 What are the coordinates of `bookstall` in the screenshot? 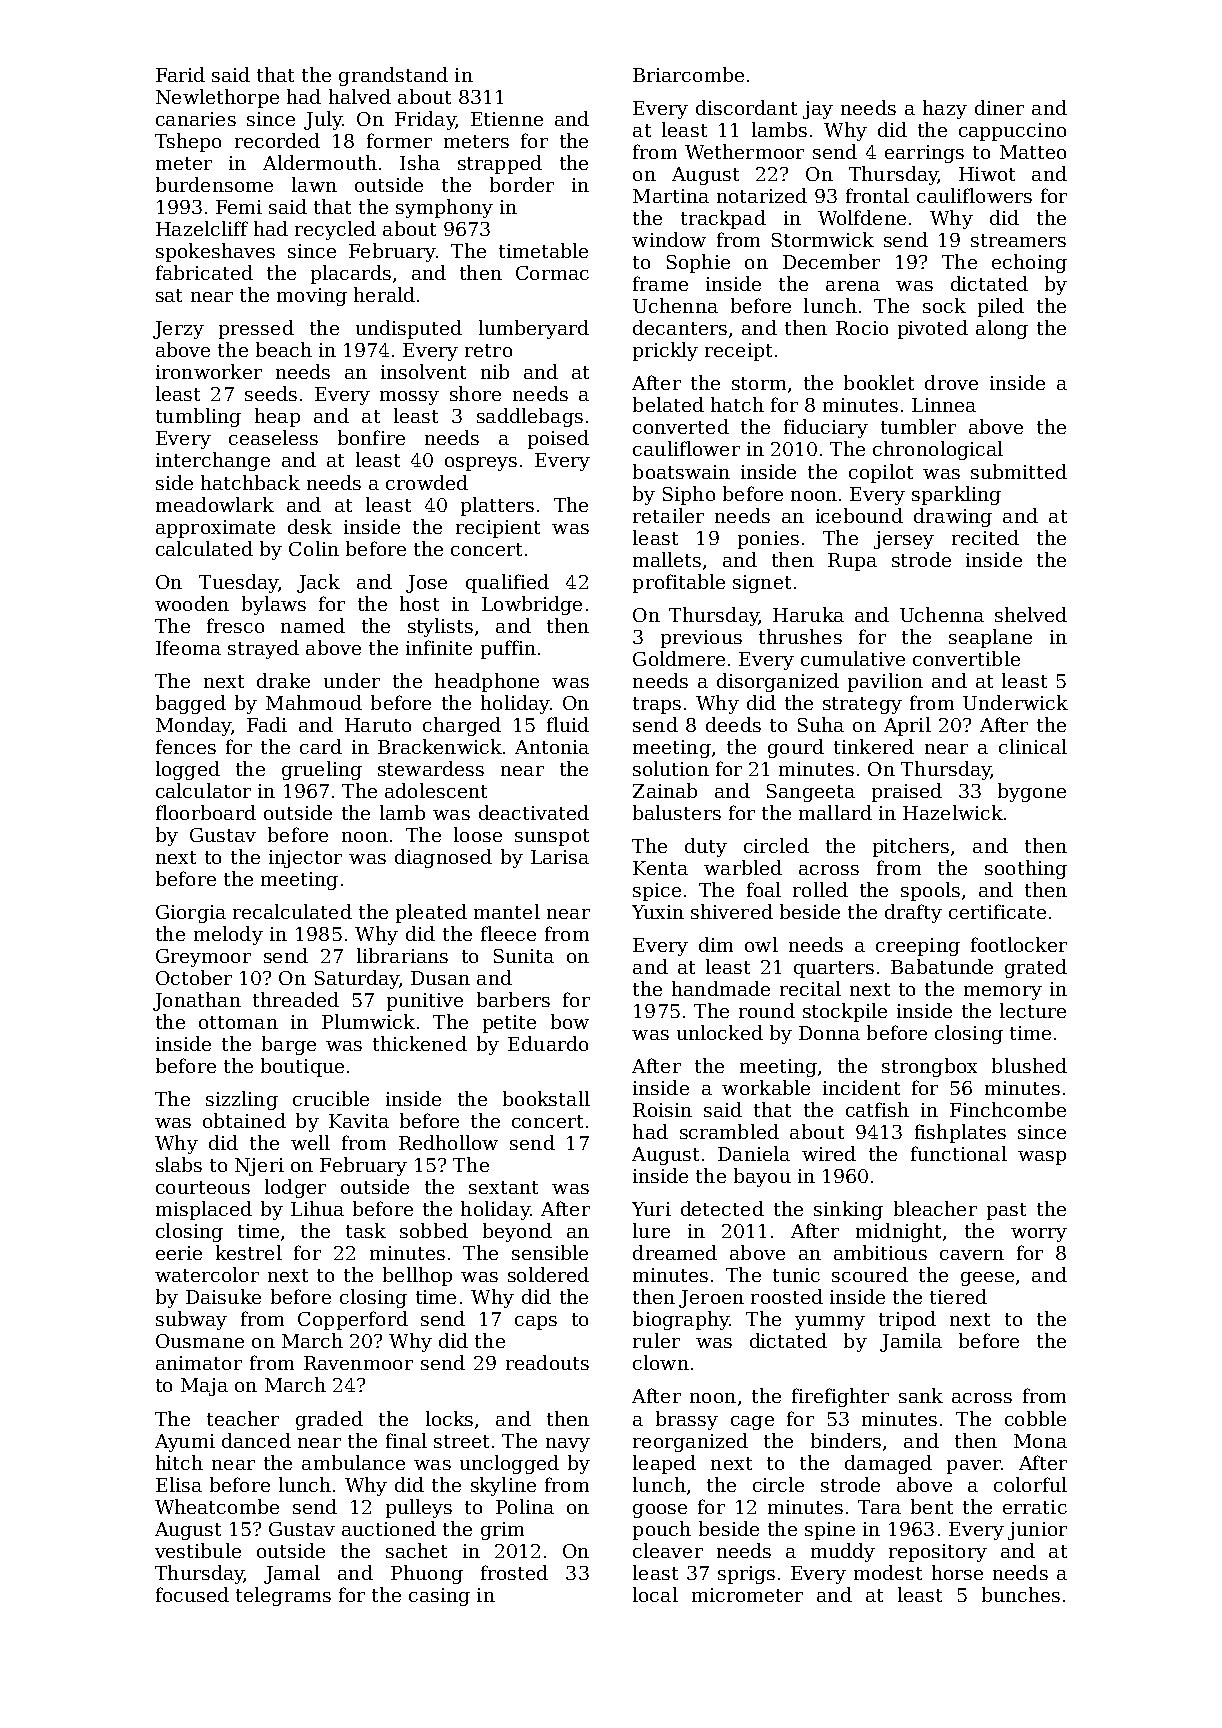 It's located at (546, 1098).
